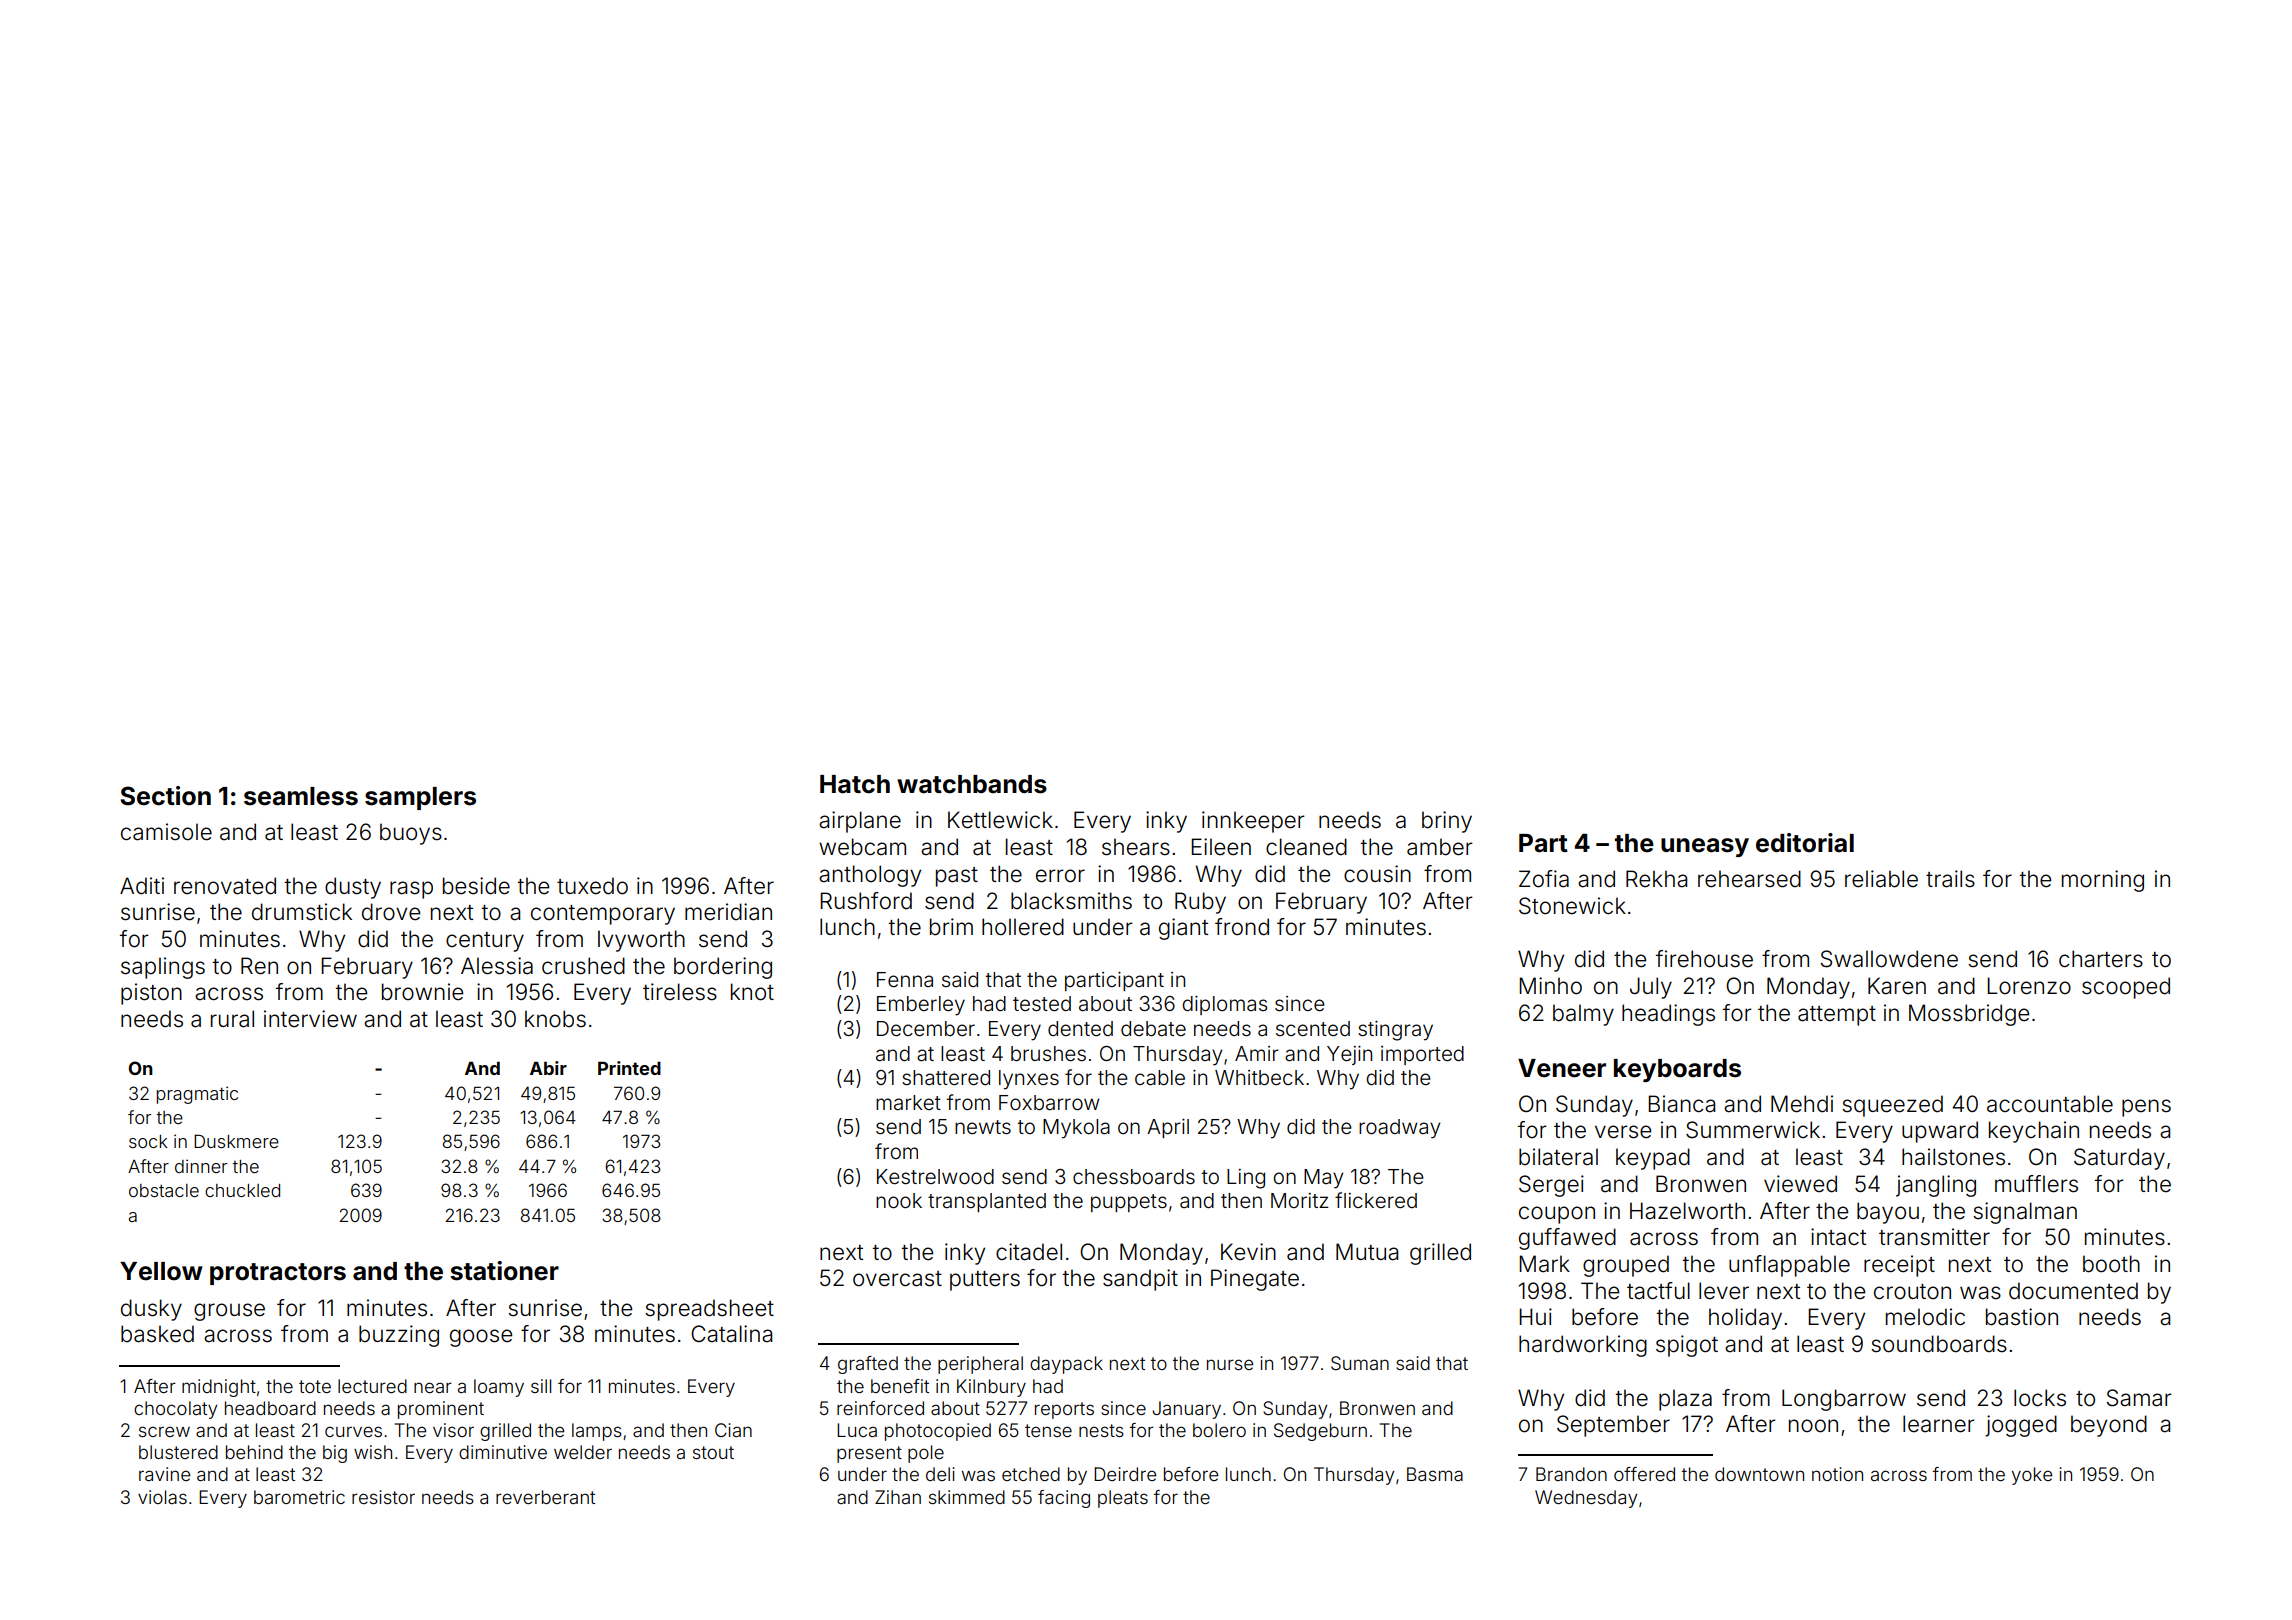 This page has width=2292, height=1620. What do you see at coordinates (175, 1410) in the page?
I see `chocolaty` at bounding box center [175, 1410].
